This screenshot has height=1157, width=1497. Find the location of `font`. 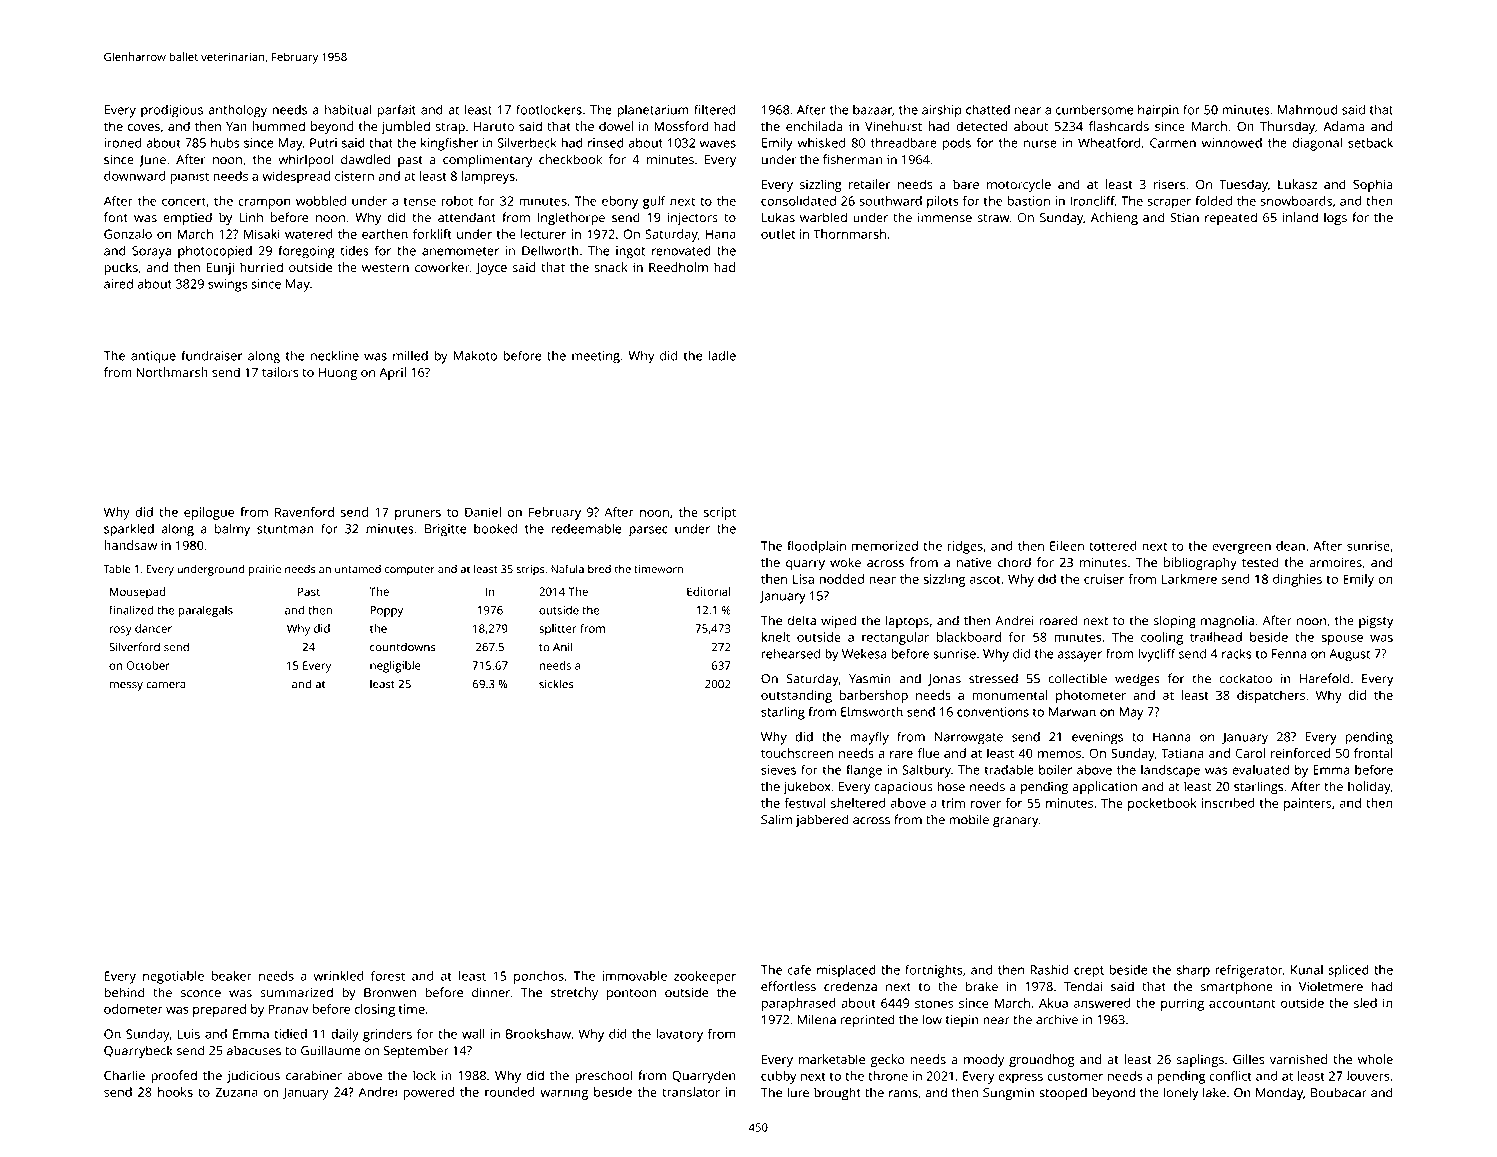

font is located at coordinates (116, 217).
